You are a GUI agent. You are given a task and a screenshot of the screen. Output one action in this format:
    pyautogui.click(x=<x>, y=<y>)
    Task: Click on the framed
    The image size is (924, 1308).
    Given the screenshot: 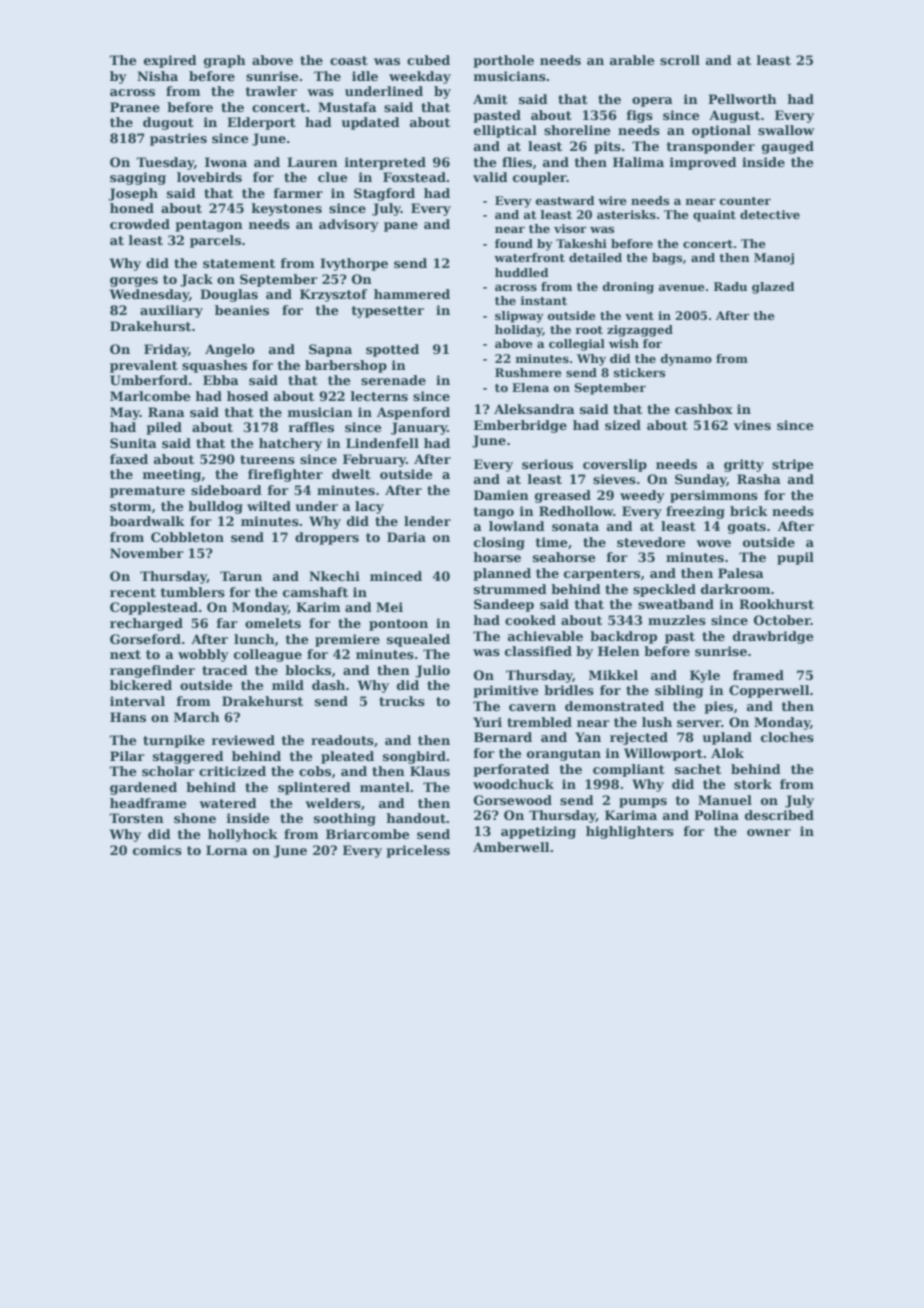 What is the action you would take?
    pyautogui.click(x=758, y=675)
